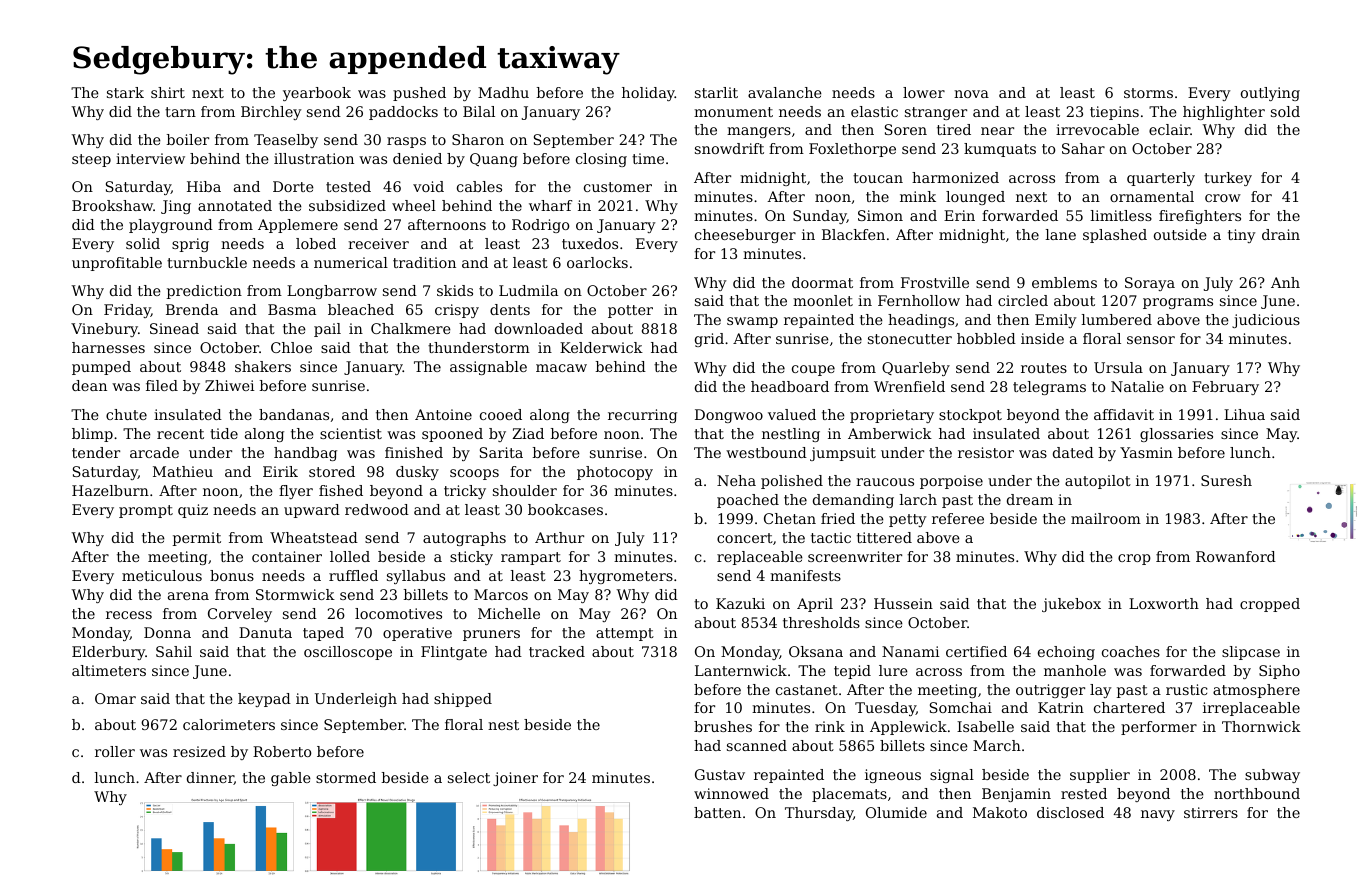 Image resolution: width=1372 pixels, height=887 pixels. I want to click on unprofitable, so click(117, 264).
